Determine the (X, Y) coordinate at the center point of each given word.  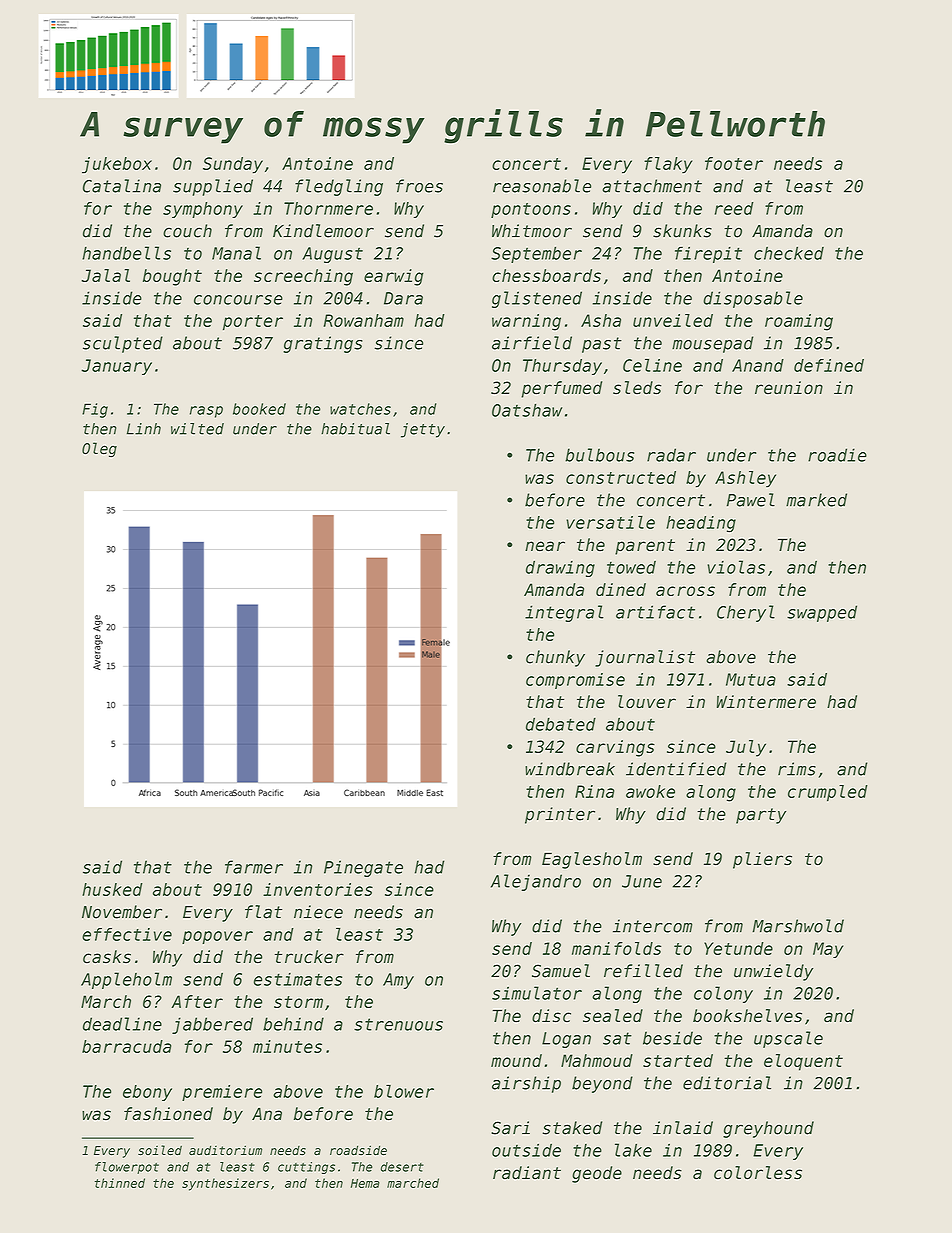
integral (564, 613)
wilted (197, 429)
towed (631, 567)
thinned (120, 1183)
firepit (708, 254)
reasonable (542, 186)
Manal (236, 253)
